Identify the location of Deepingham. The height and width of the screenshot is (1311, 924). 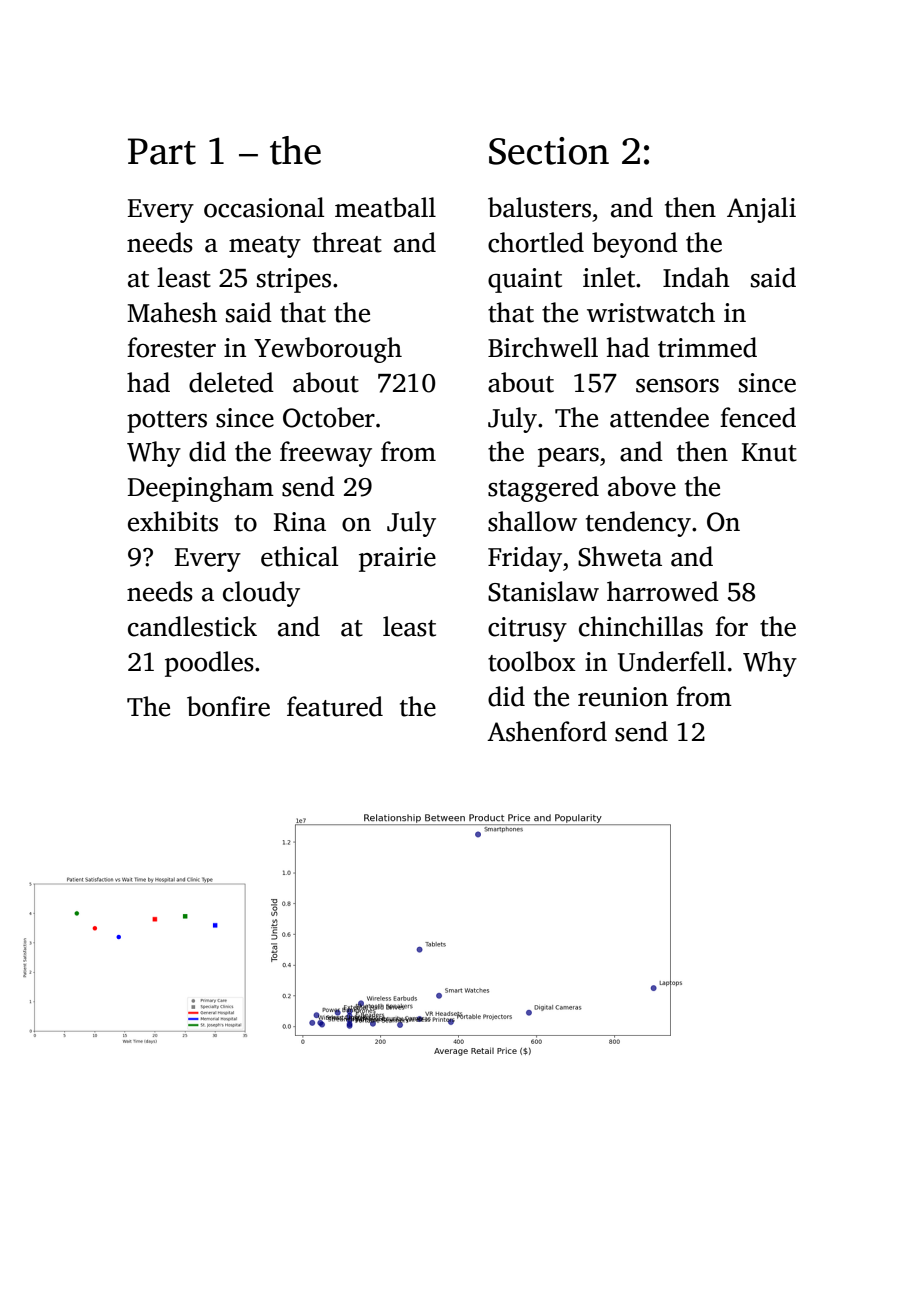
(201, 489).
